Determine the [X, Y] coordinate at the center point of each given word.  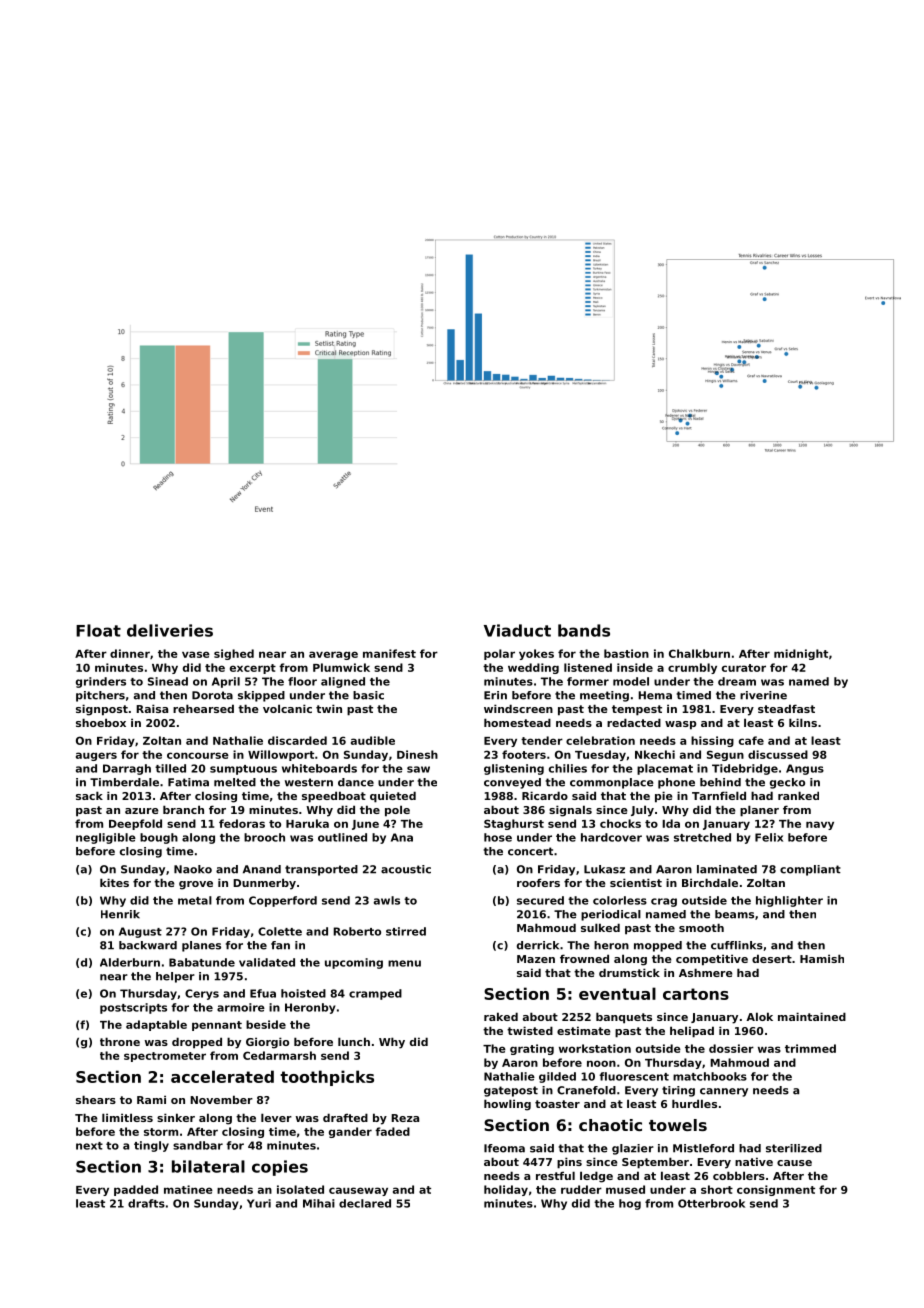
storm [161, 1132]
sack [89, 795]
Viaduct [517, 630]
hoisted [303, 993]
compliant [810, 870]
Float [98, 630]
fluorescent [634, 1076]
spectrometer [165, 1057]
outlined [342, 837]
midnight [801, 654]
